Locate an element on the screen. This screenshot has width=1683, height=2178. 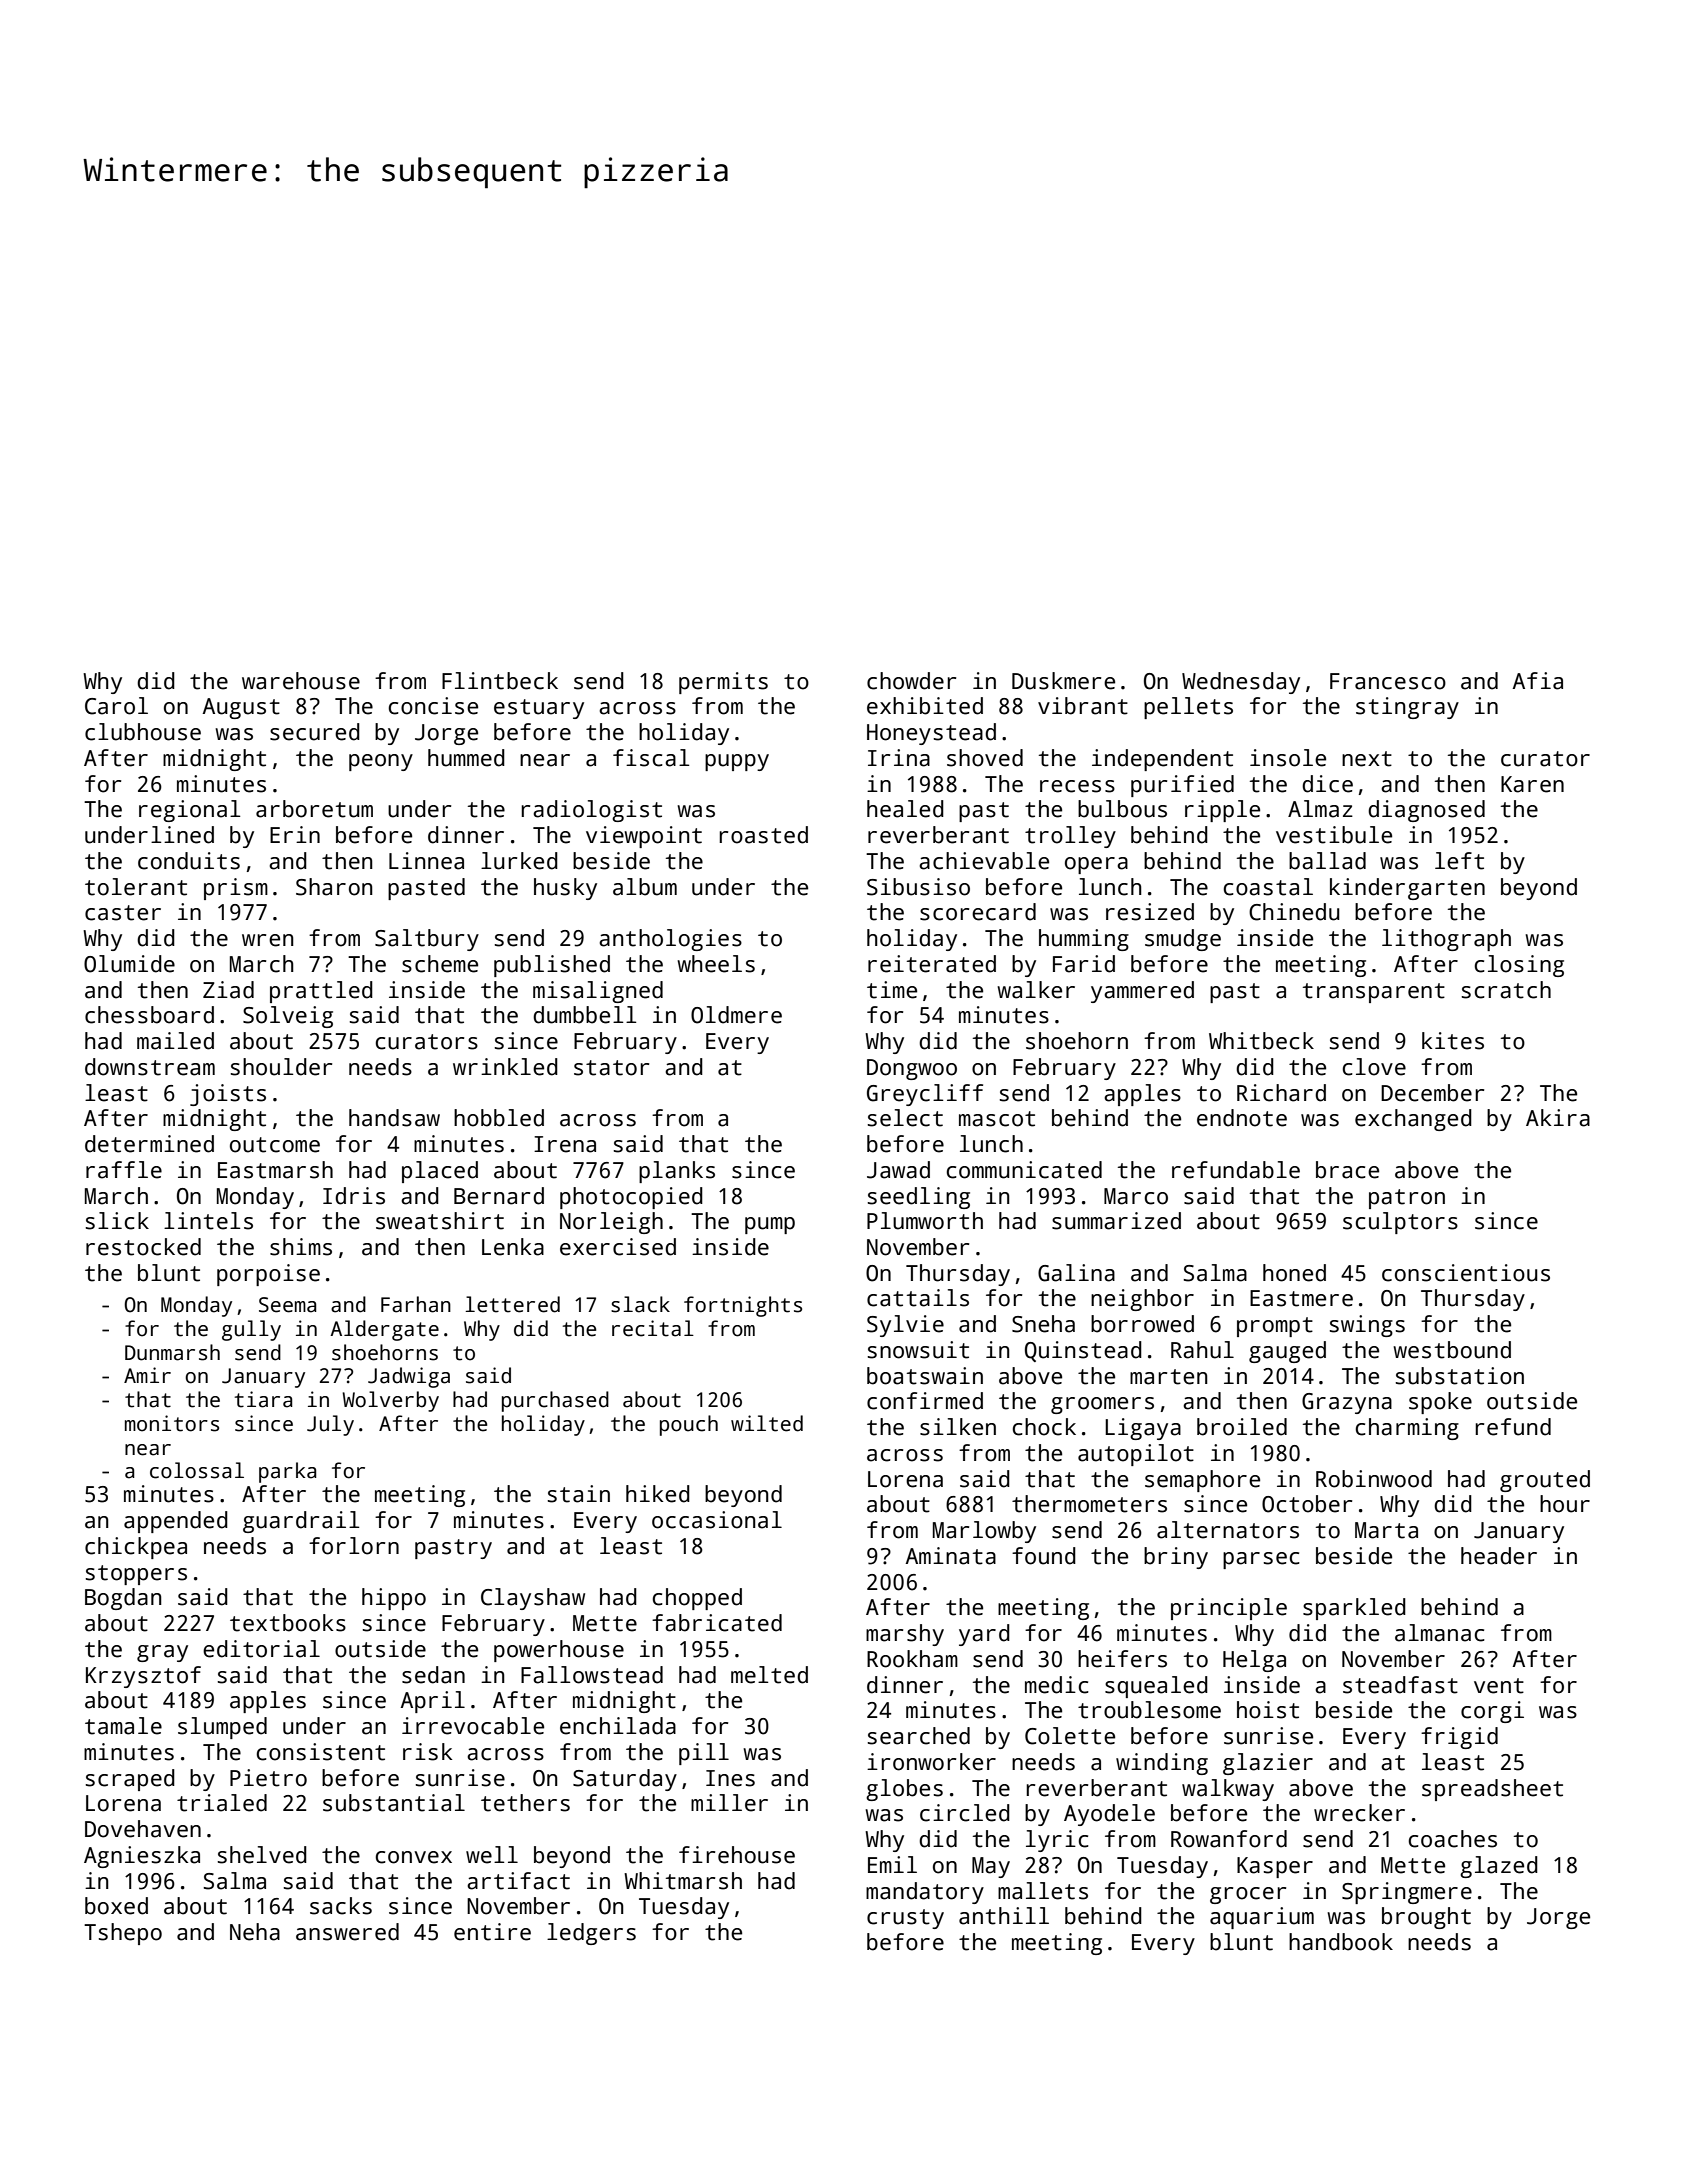
handbook is located at coordinates (1341, 1942).
